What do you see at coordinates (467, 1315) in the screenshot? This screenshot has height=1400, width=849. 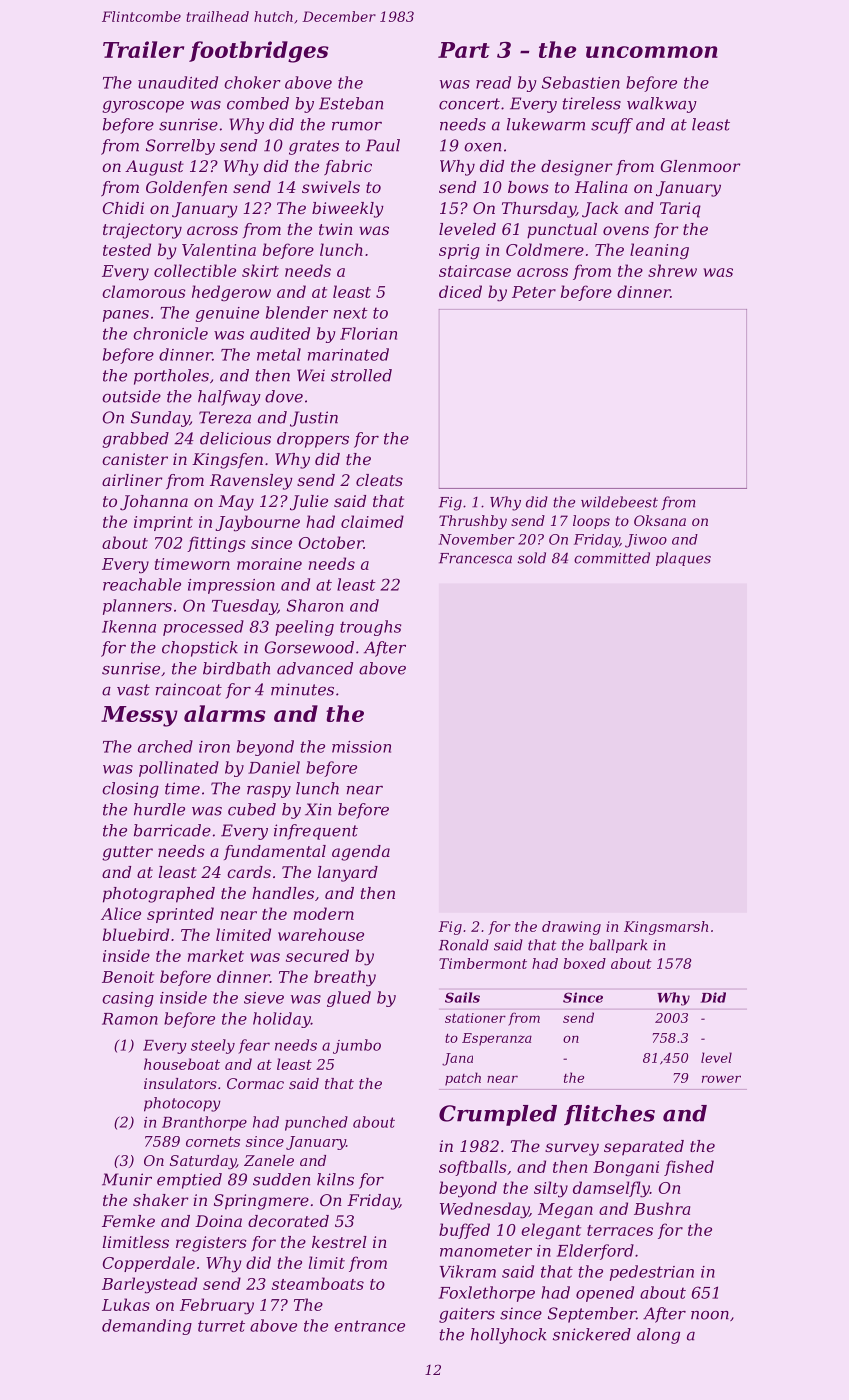 I see `gaiters` at bounding box center [467, 1315].
